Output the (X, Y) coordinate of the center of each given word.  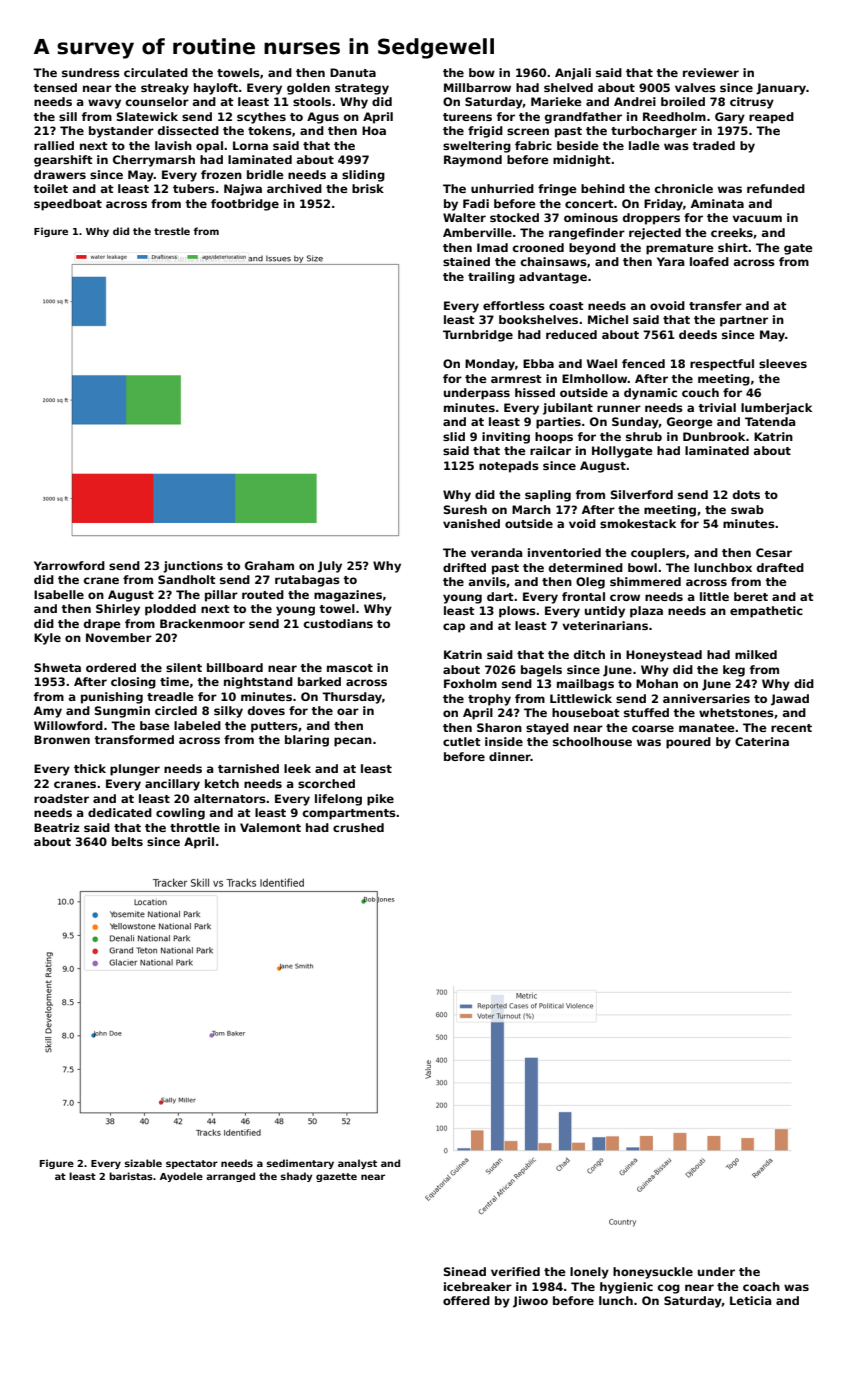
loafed (709, 261)
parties (558, 423)
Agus (323, 118)
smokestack (638, 523)
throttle (195, 827)
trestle (172, 231)
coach (761, 1286)
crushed (358, 827)
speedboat (68, 205)
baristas (131, 1176)
